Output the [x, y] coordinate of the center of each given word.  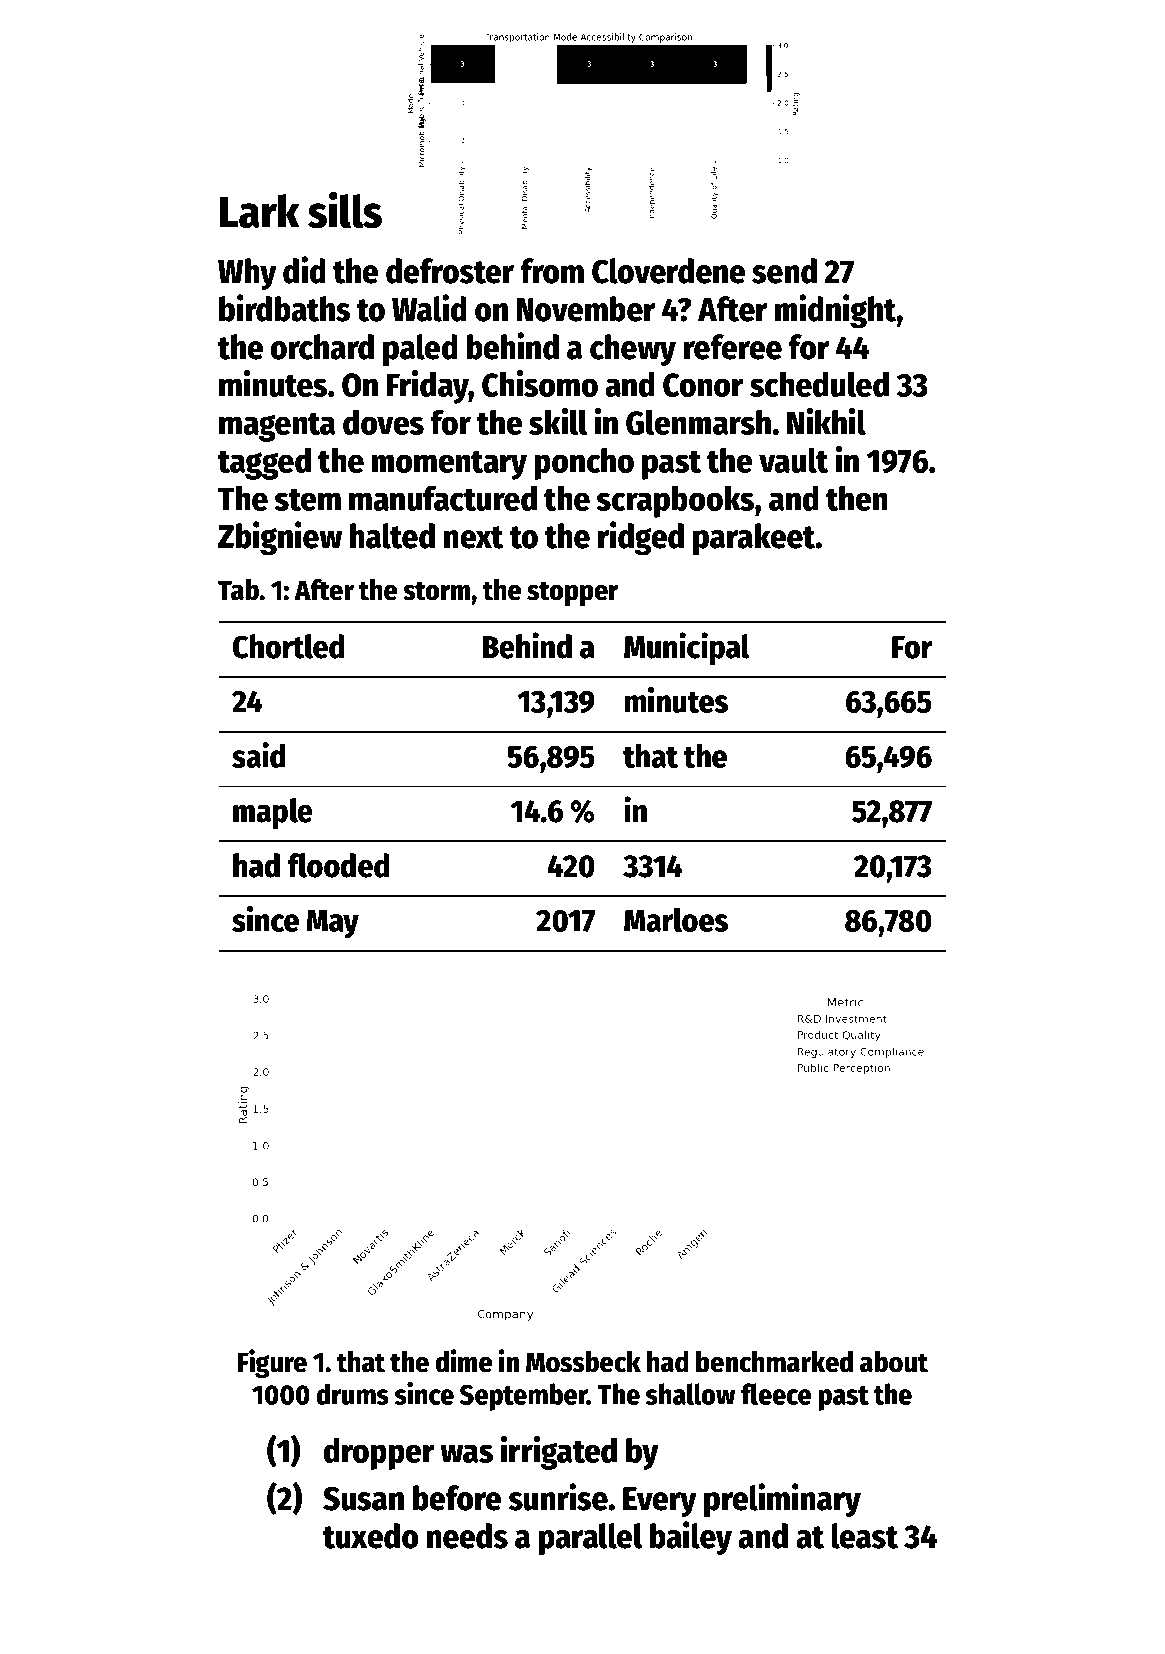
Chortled [289, 646]
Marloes [676, 920]
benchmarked [774, 1362]
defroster [450, 271]
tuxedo [371, 1536]
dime [463, 1361]
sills [345, 210]
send [784, 271]
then [857, 498]
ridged [641, 538]
